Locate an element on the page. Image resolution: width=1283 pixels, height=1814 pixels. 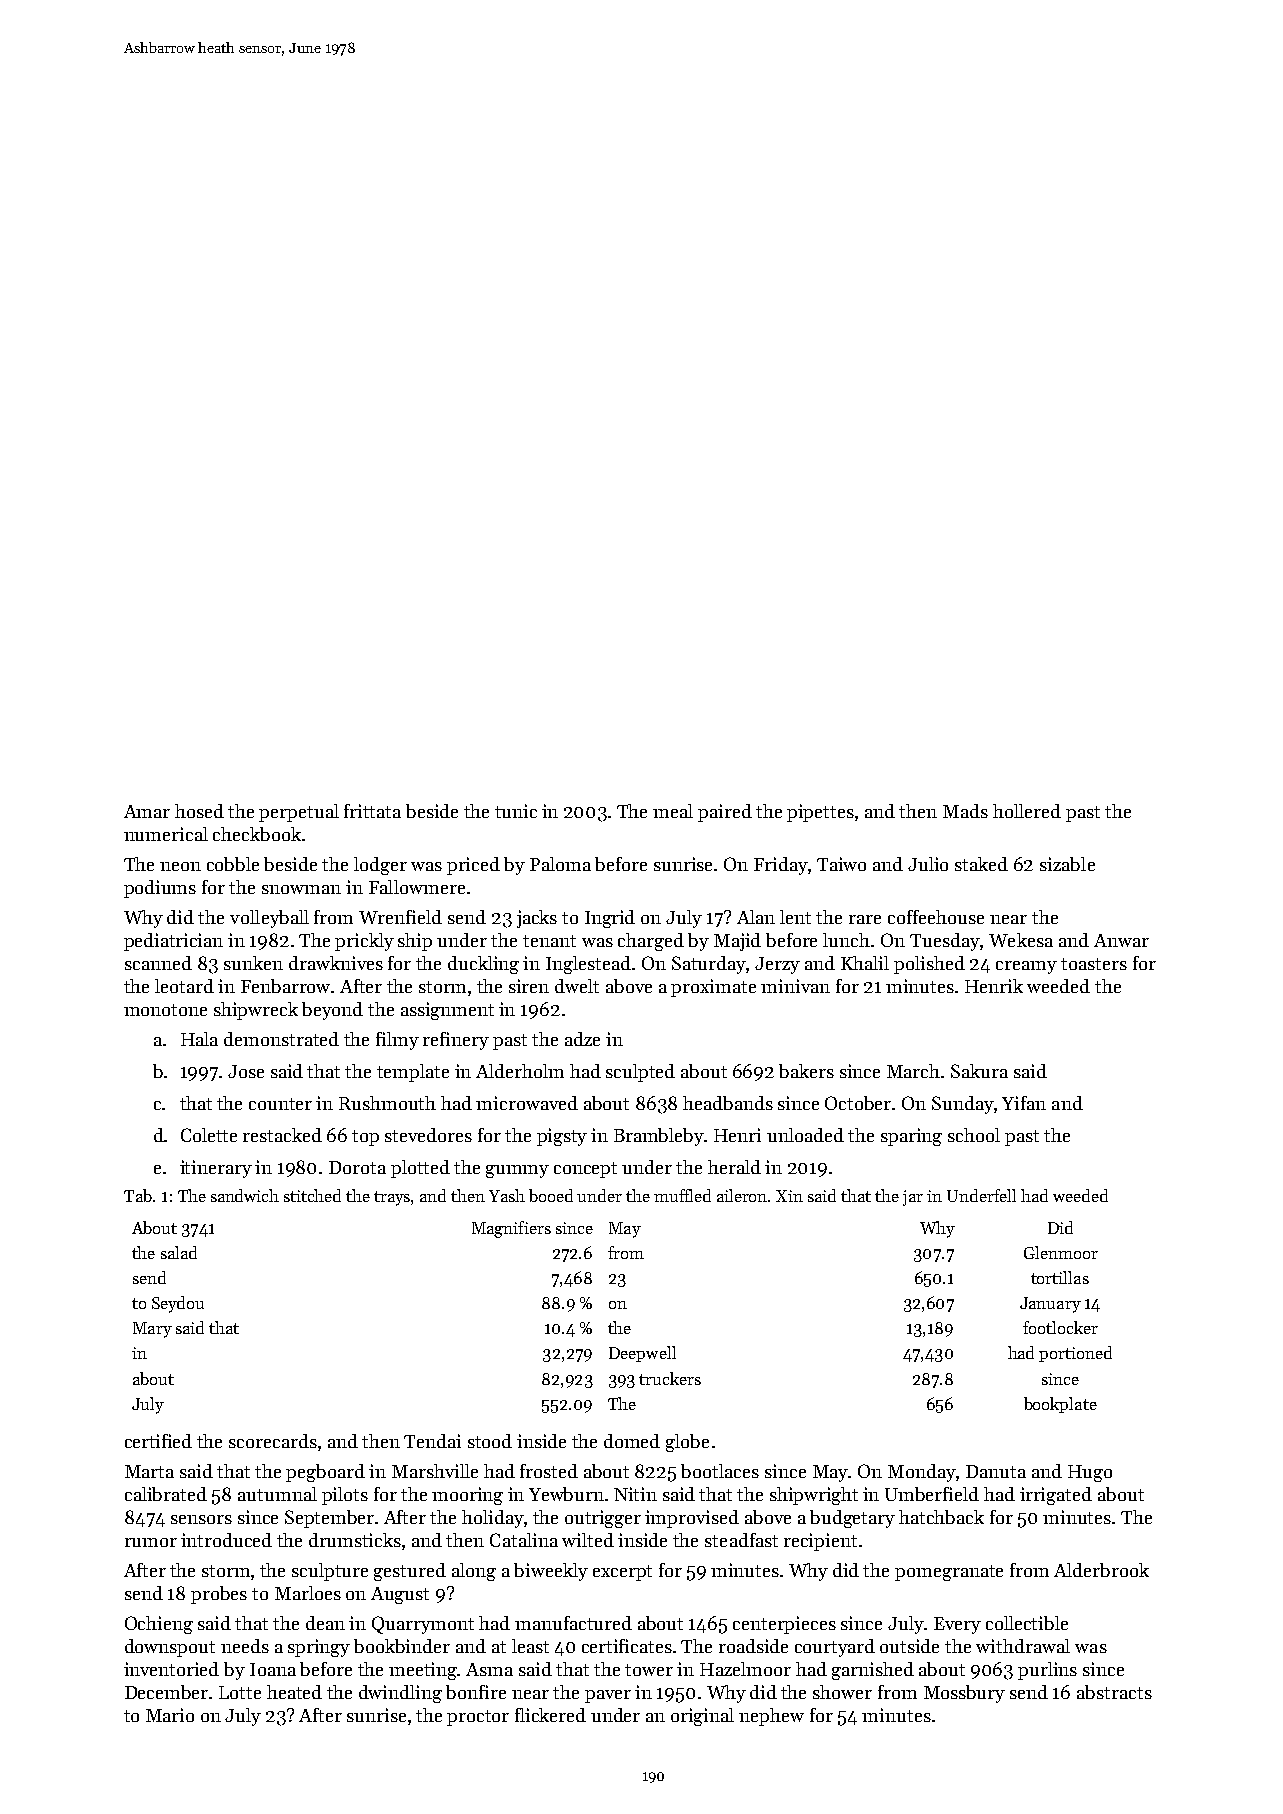
Ingrid is located at coordinates (610, 919).
